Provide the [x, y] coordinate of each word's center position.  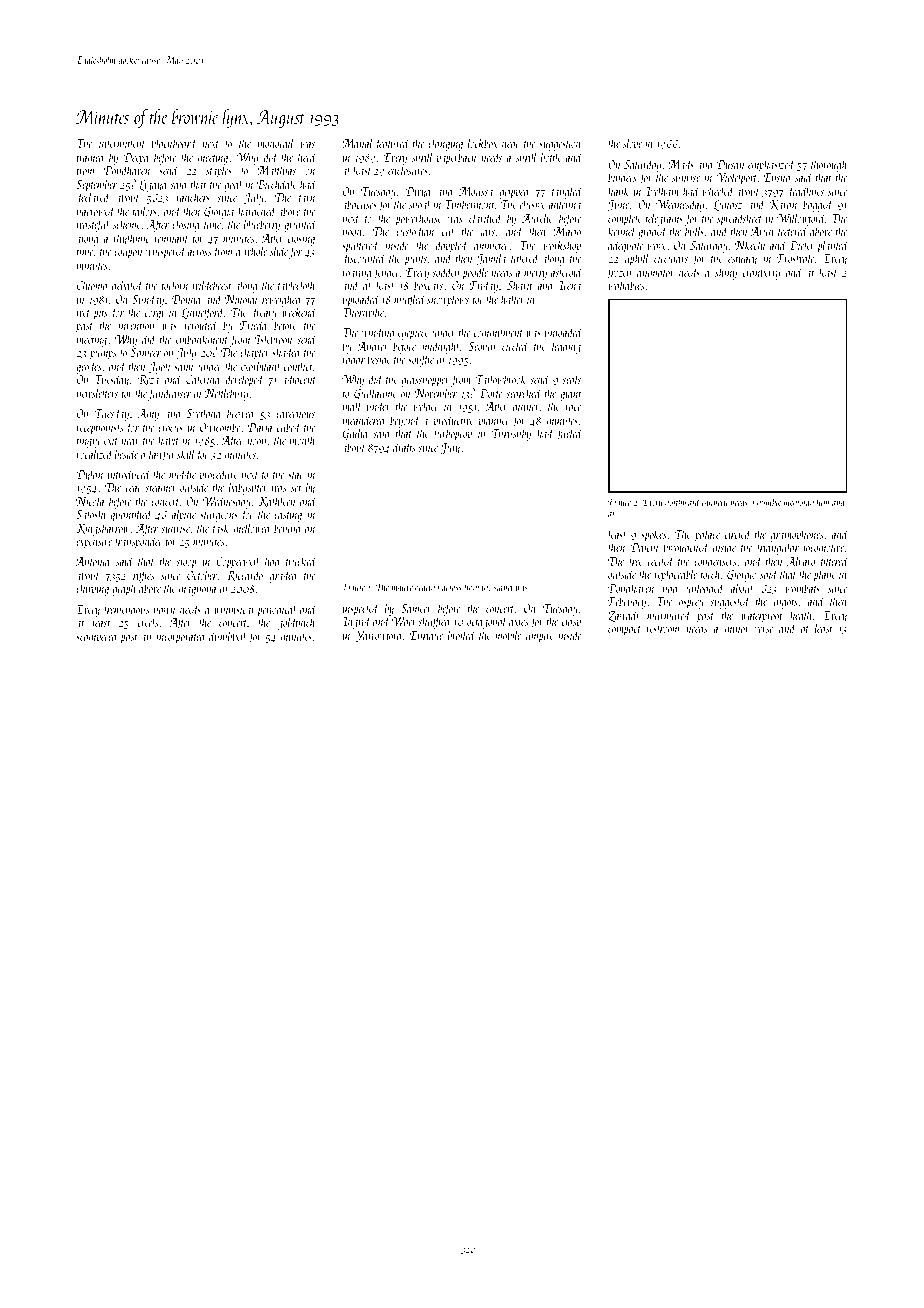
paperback [456, 158]
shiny [726, 273]
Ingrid [356, 622]
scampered [97, 637]
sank [184, 366]
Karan [783, 205]
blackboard [174, 143]
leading [566, 347]
